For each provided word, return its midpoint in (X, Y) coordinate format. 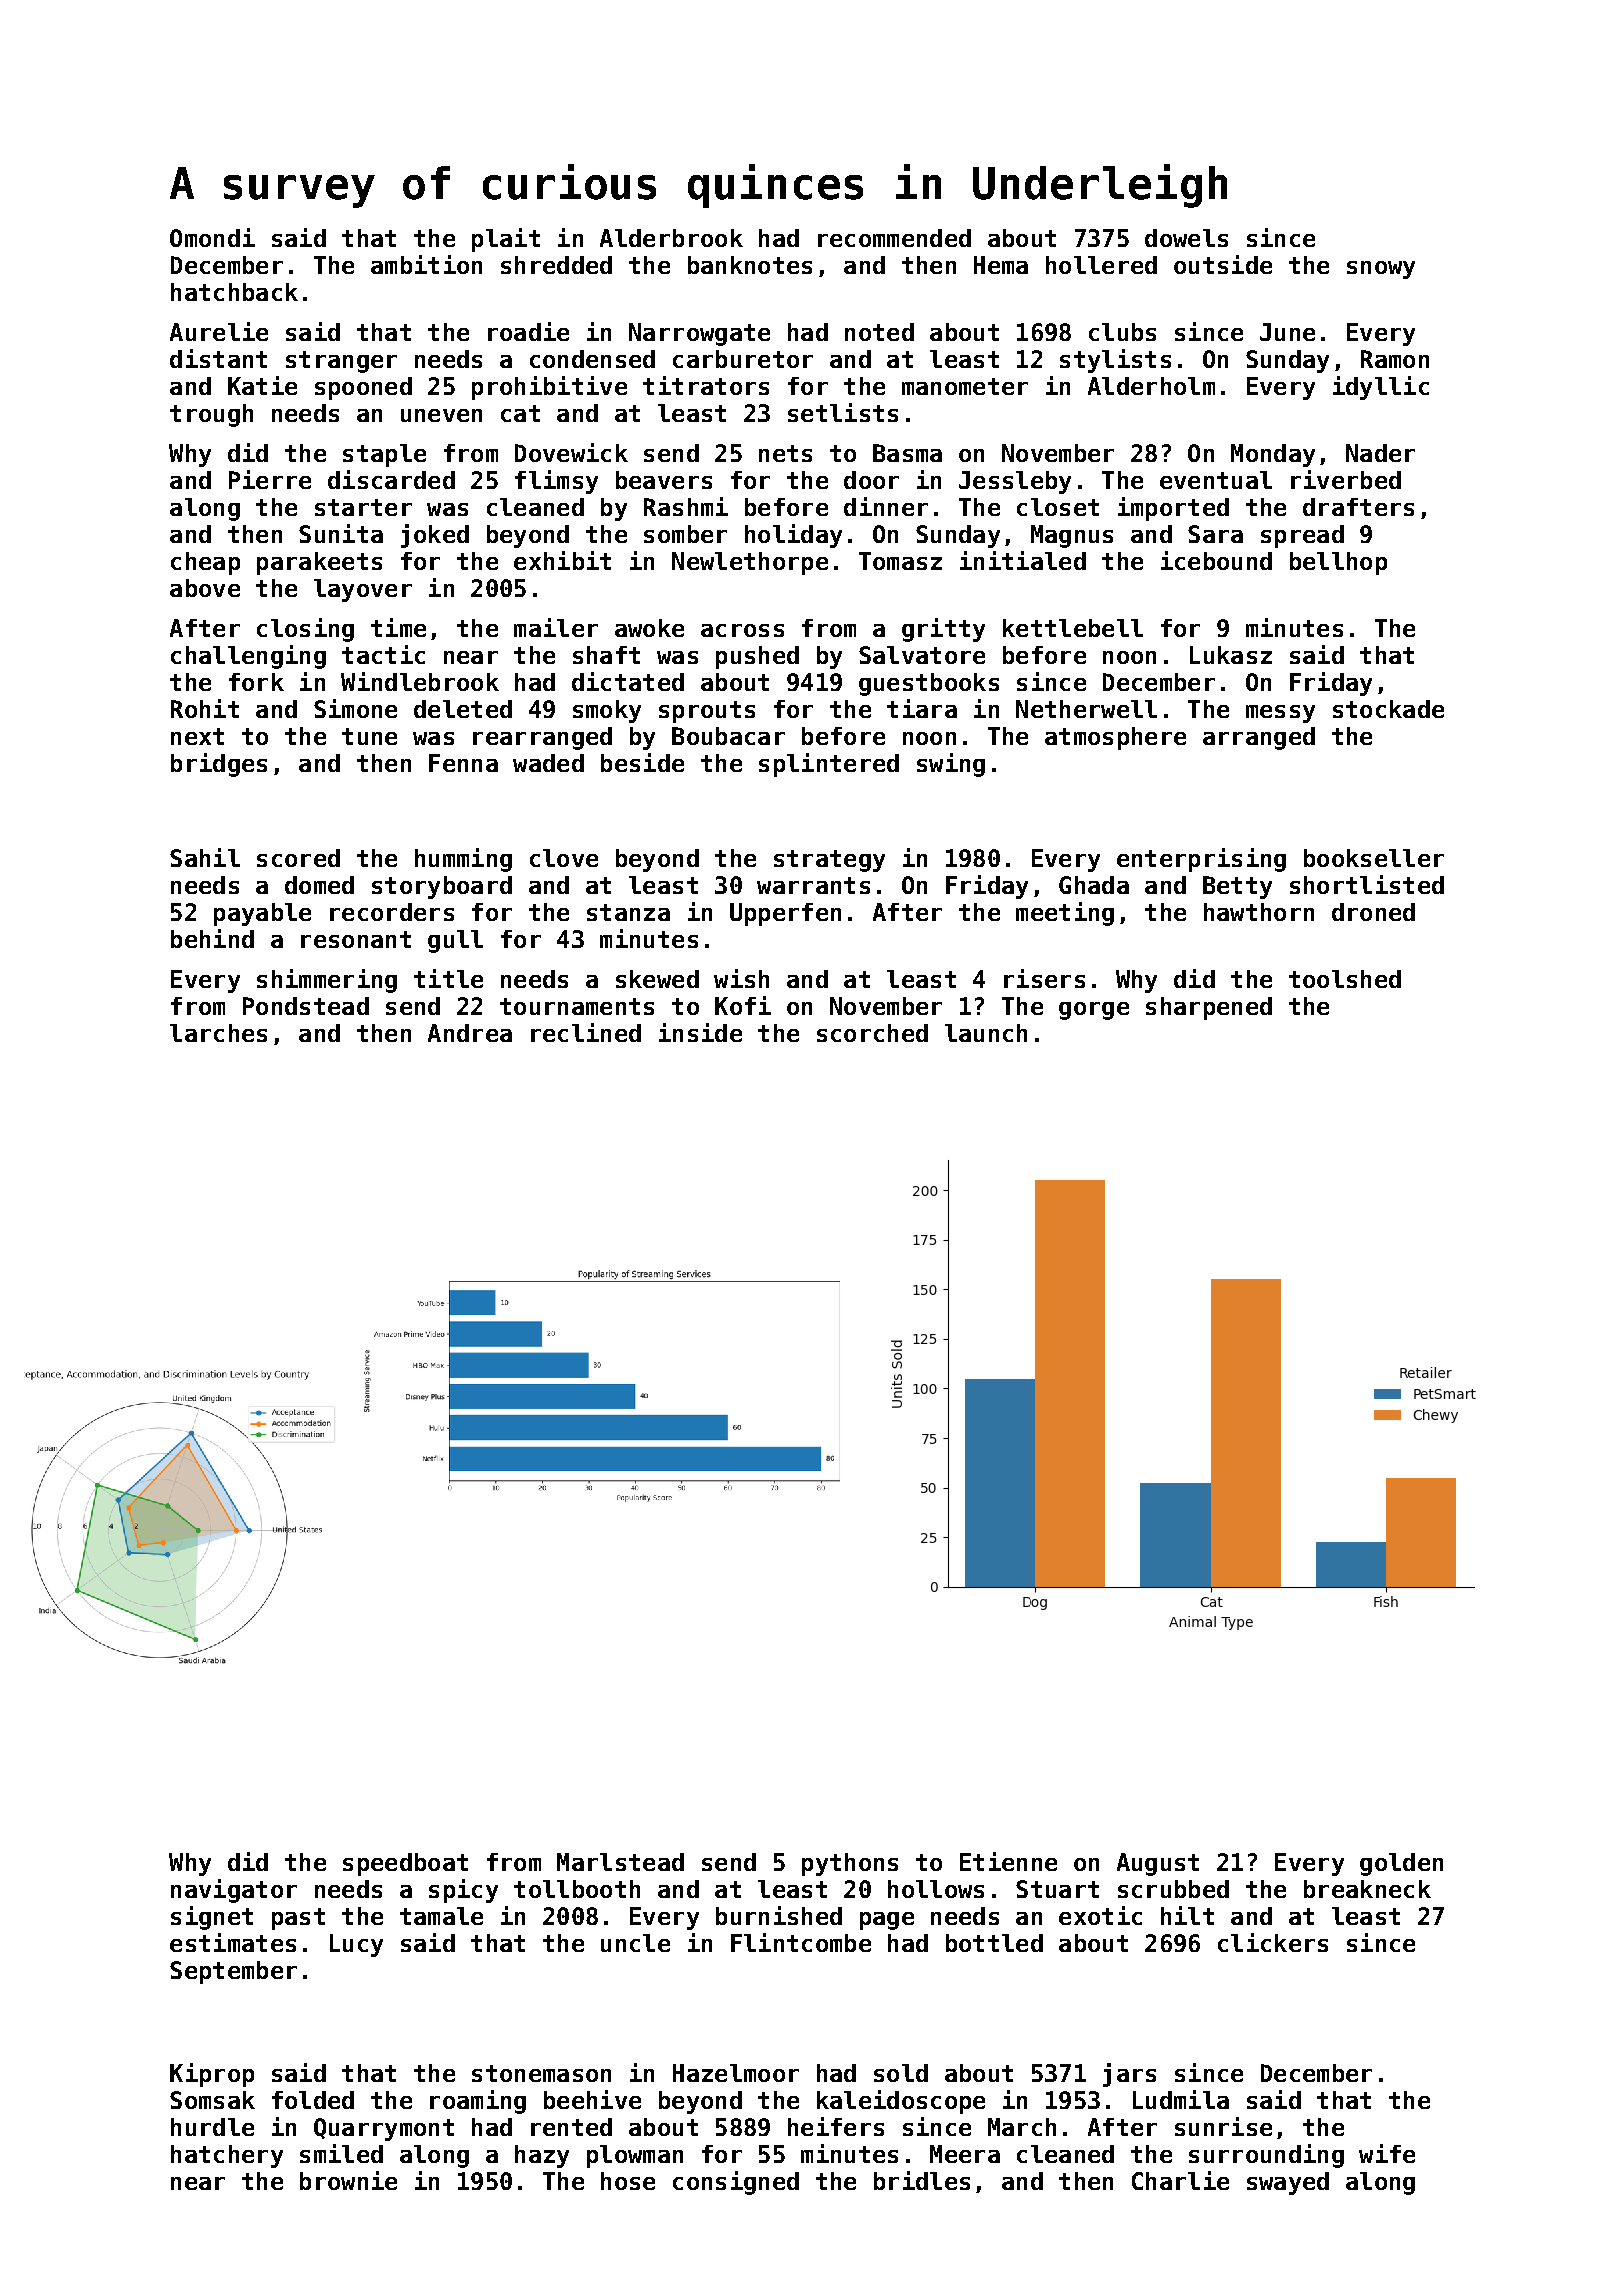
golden (1401, 1864)
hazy (542, 2156)
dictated (628, 681)
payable (262, 914)
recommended (894, 238)
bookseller (1374, 858)
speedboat (405, 1864)
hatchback (234, 292)
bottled (994, 1943)
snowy (1381, 270)
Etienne (1008, 1861)
